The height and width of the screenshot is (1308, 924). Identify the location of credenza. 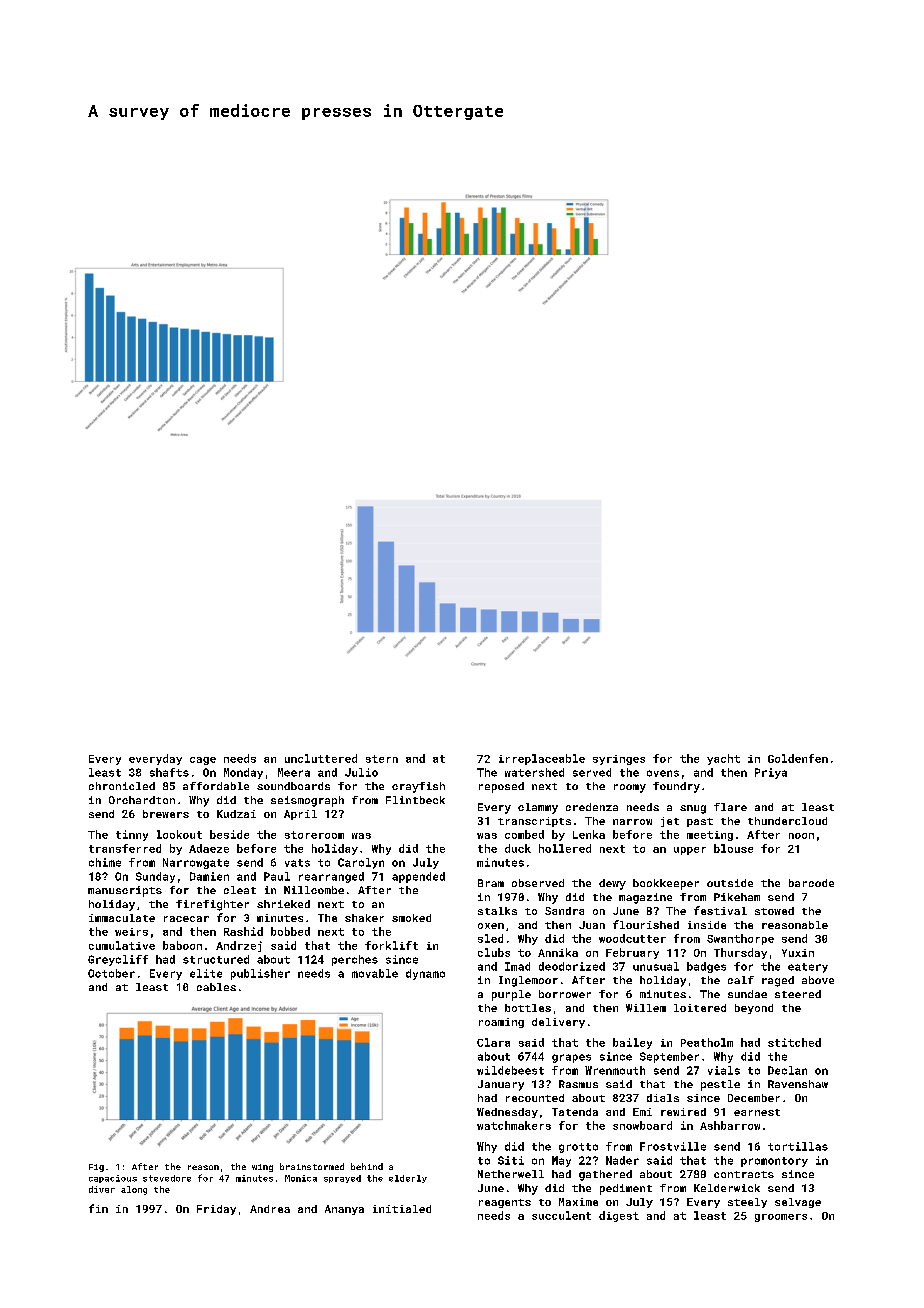
(592, 807).
